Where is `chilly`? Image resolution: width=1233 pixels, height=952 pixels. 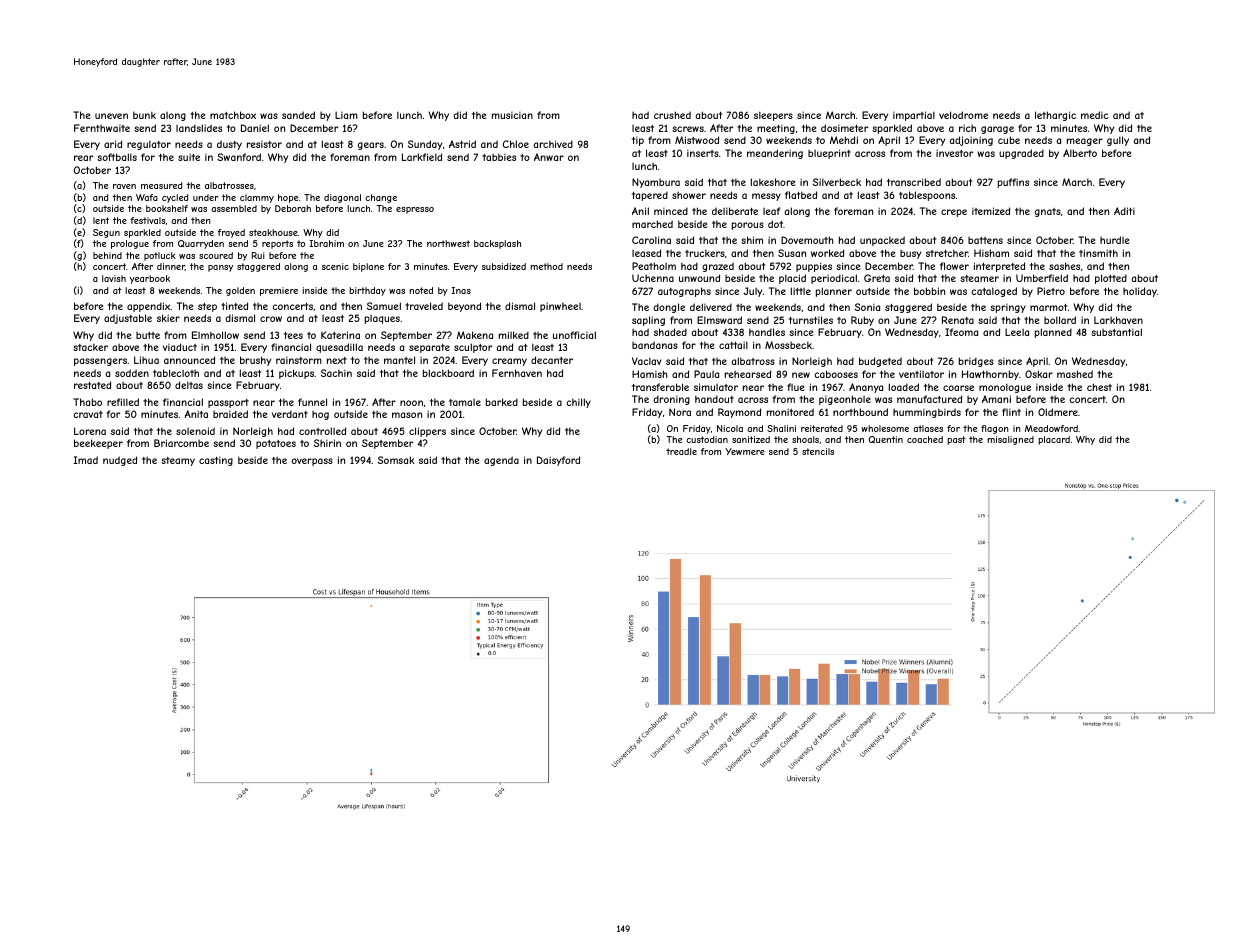 chilly is located at coordinates (578, 403).
